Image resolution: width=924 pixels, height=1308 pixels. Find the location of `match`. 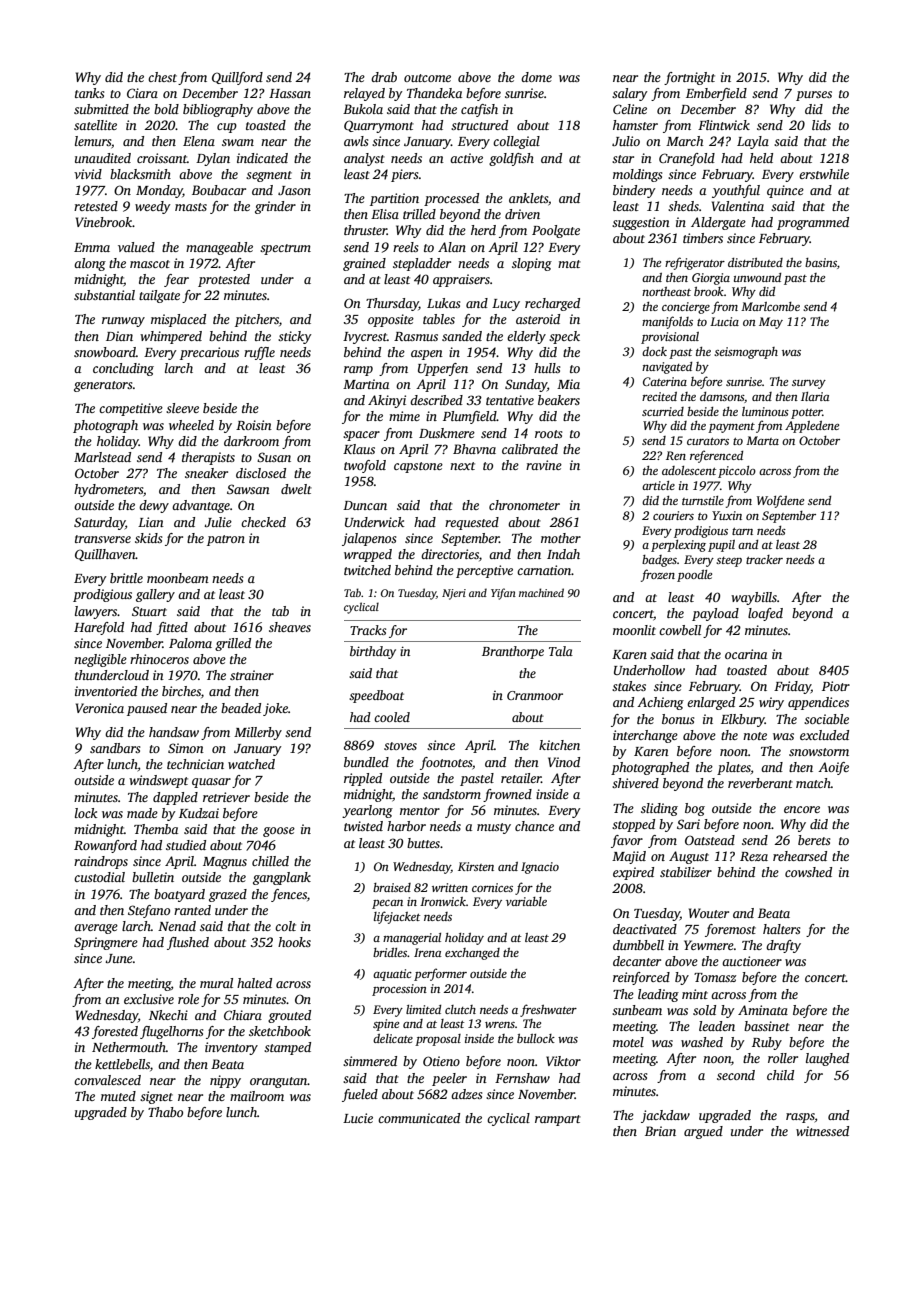

match is located at coordinates (813, 783).
